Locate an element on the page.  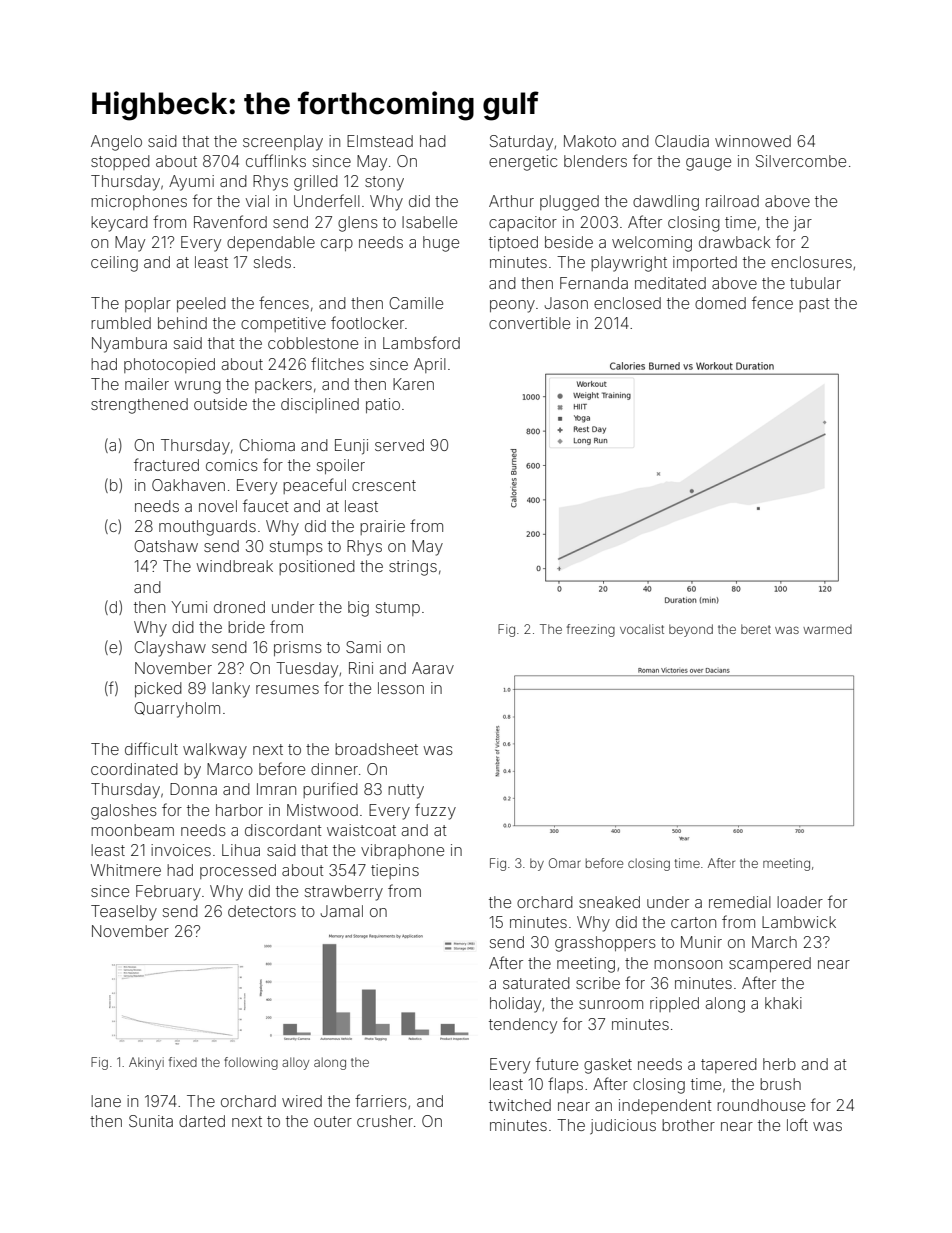
twitched is located at coordinates (520, 1105).
